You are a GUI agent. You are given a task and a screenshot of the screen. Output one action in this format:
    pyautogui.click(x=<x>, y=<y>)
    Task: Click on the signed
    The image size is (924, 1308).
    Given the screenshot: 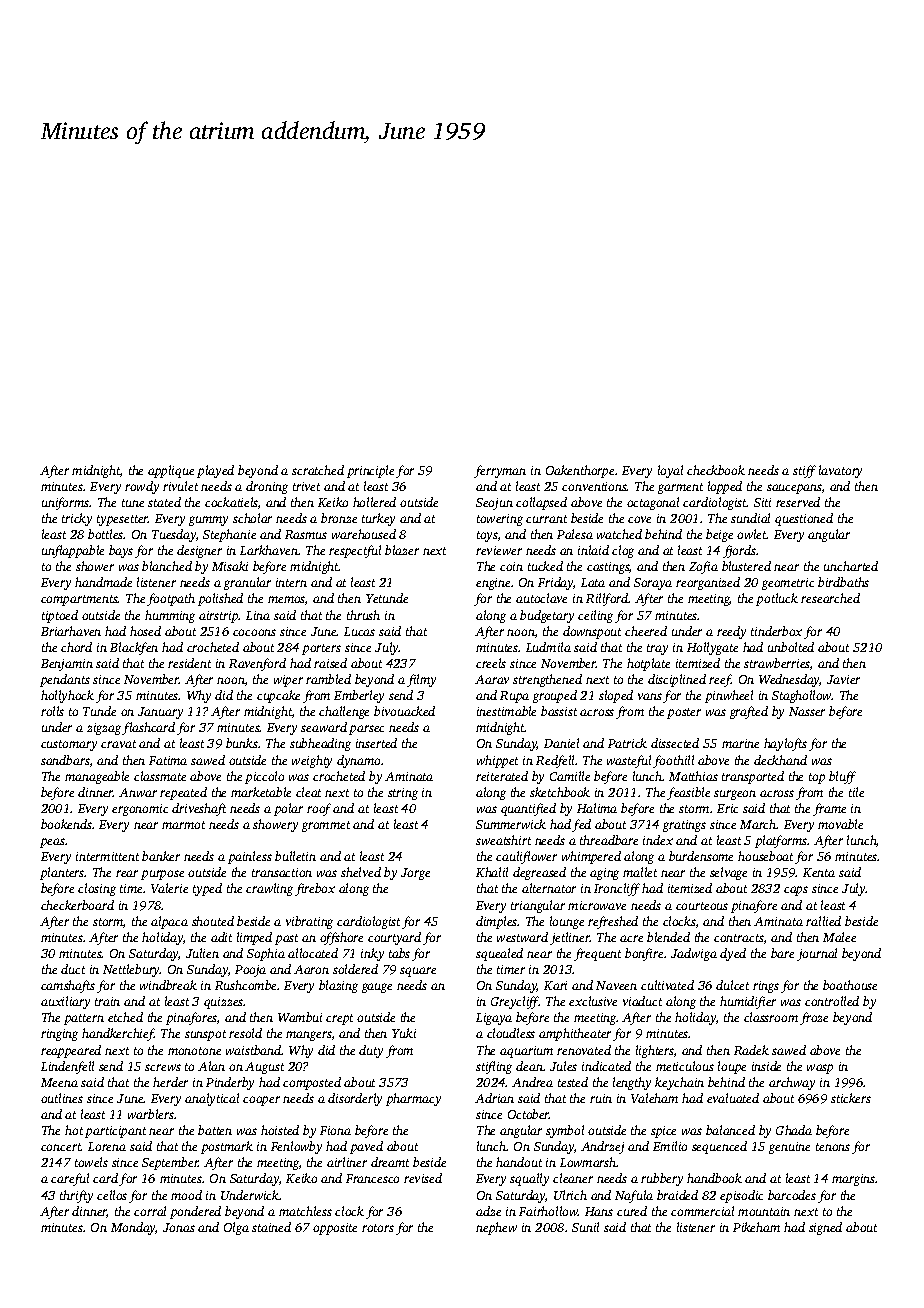 What is the action you would take?
    pyautogui.click(x=825, y=1228)
